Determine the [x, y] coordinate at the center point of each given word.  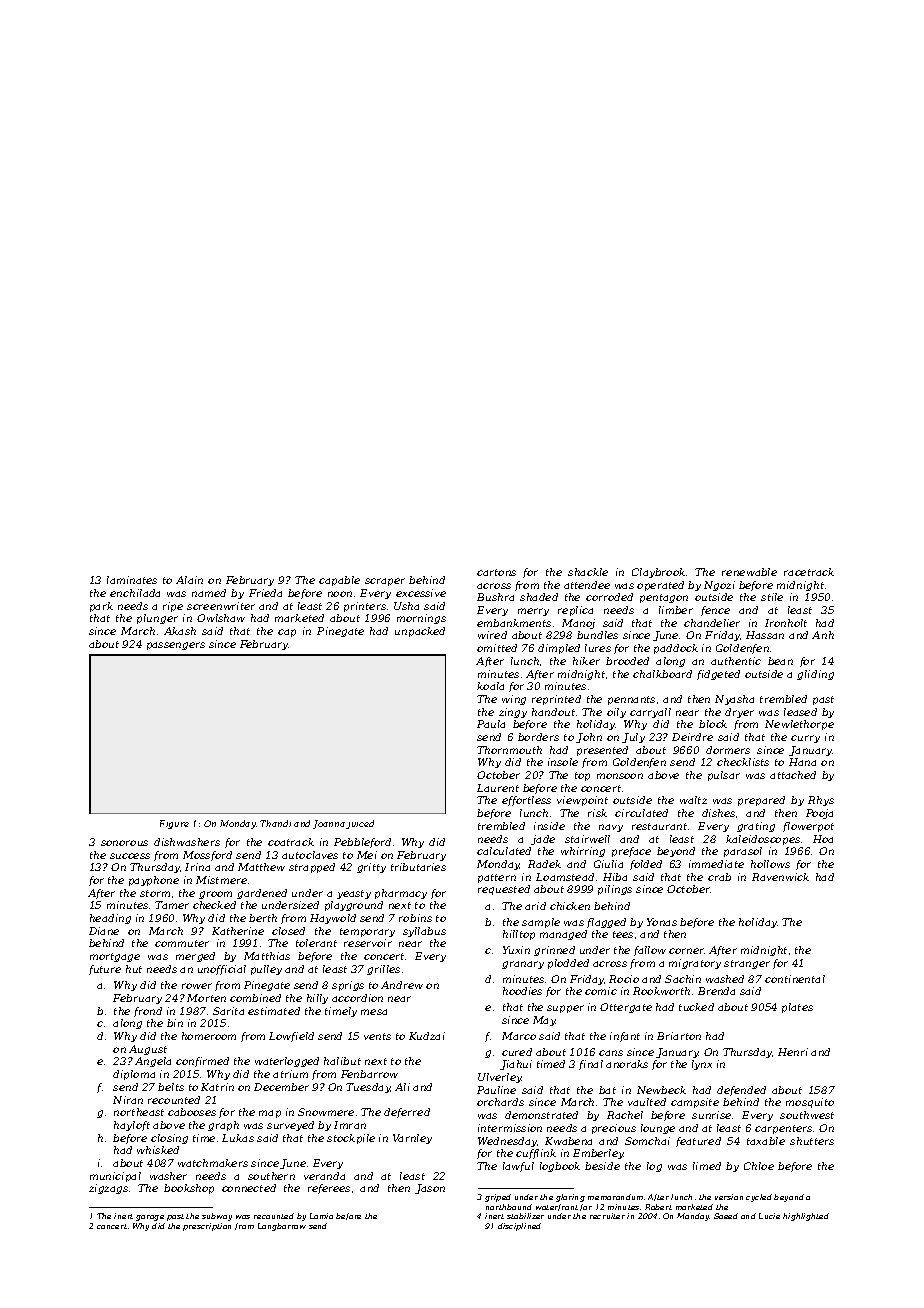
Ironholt [786, 623]
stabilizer [525, 1216]
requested [504, 890]
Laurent [498, 788]
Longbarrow [282, 1227]
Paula [491, 724]
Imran [350, 1125]
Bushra [495, 597]
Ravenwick [780, 877]
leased [800, 712]
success [130, 856]
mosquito [810, 1103]
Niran [128, 1100]
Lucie [769, 1216]
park [101, 607]
